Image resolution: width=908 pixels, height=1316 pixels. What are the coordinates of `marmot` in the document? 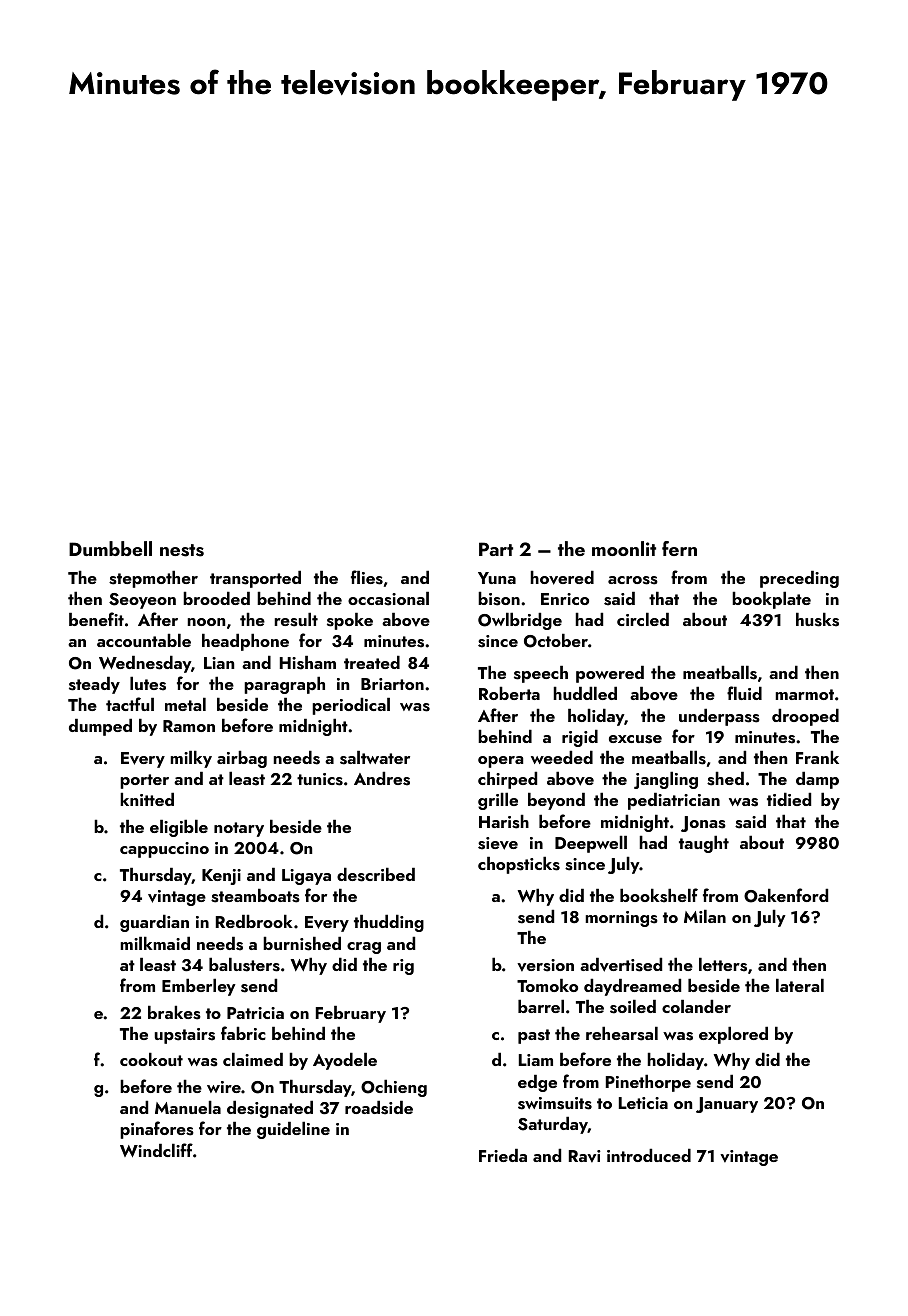 It's located at (804, 694).
